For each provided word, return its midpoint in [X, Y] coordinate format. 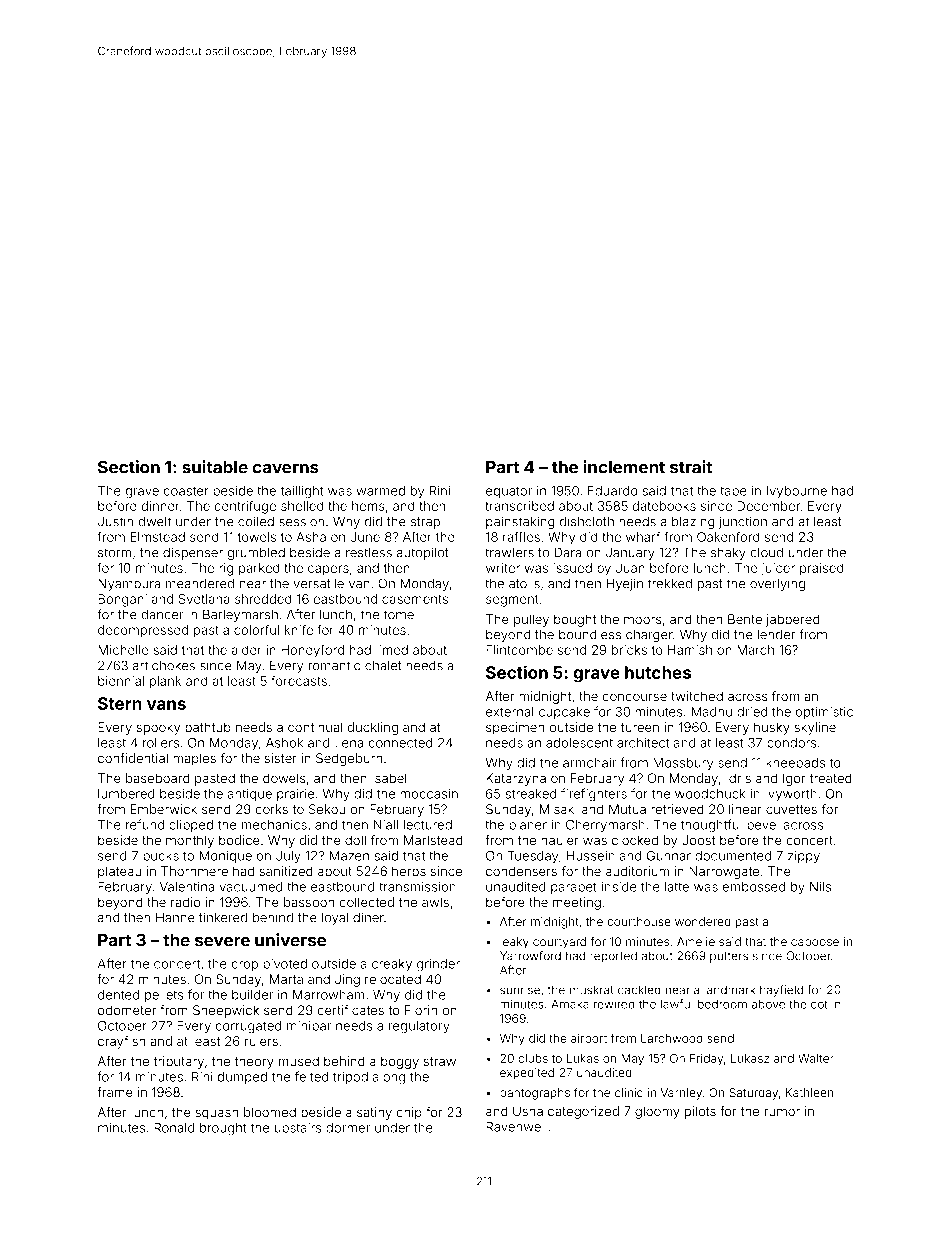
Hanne [175, 917]
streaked [531, 794]
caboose [815, 941]
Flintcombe [519, 650]
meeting [577, 903]
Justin [115, 521]
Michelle [123, 650]
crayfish [121, 1042]
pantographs [535, 1094]
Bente [745, 619]
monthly [190, 841]
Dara [568, 552]
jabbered [793, 620]
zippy [804, 857]
